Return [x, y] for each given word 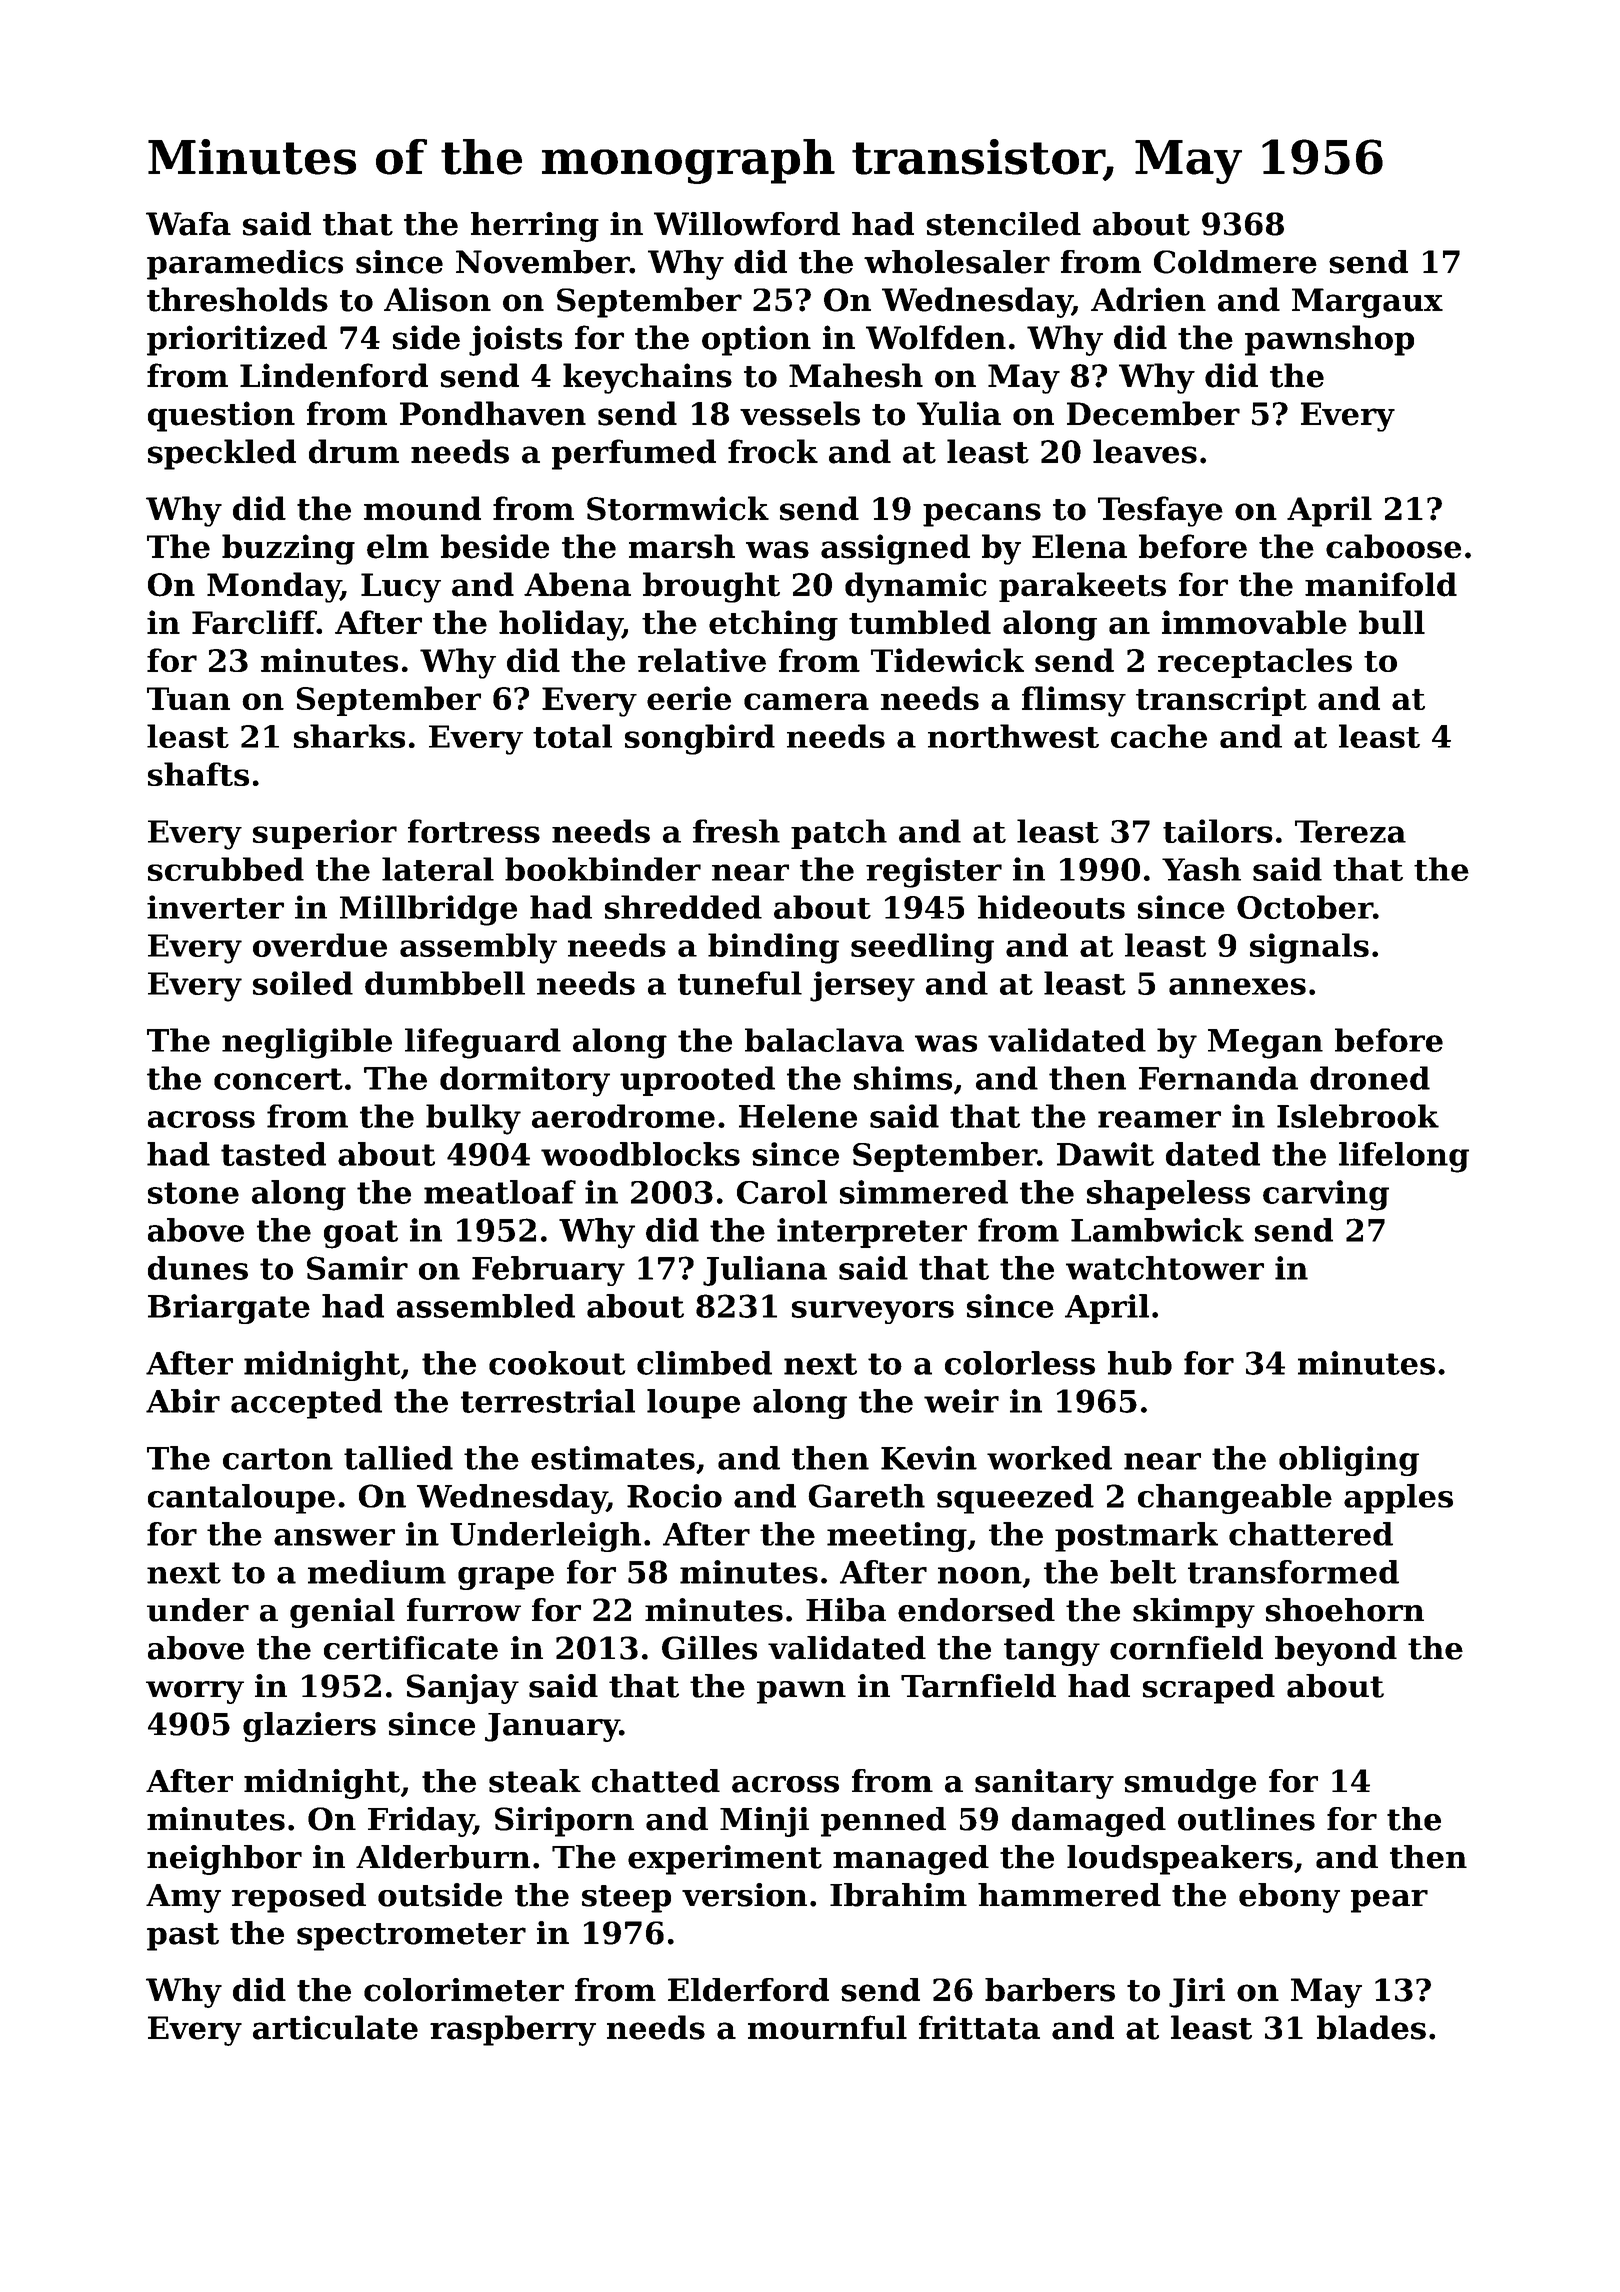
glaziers [309, 1727]
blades [1371, 2027]
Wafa [188, 224]
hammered [1069, 1895]
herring [535, 227]
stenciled [1003, 224]
